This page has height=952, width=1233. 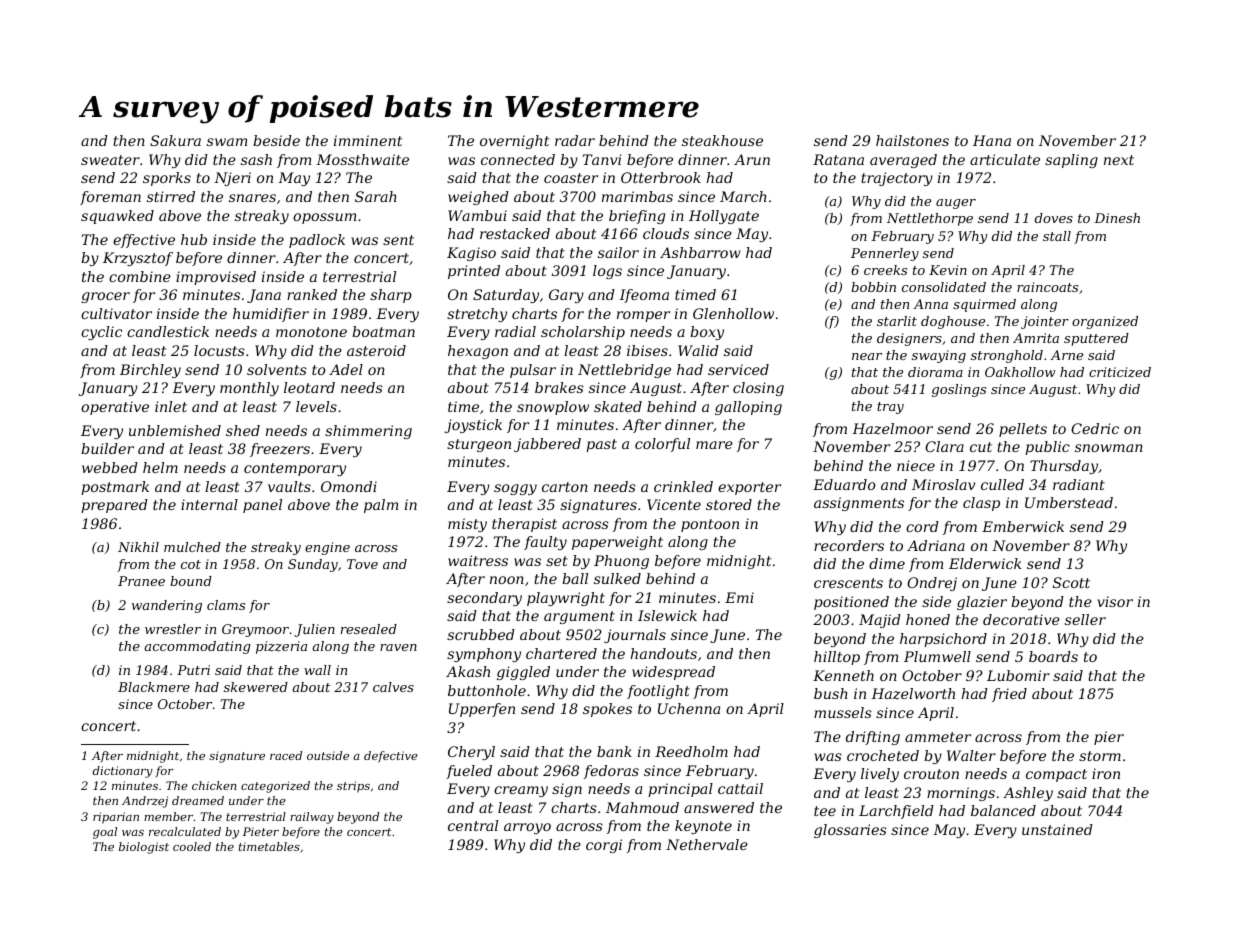 I want to click on calves, so click(x=393, y=687).
